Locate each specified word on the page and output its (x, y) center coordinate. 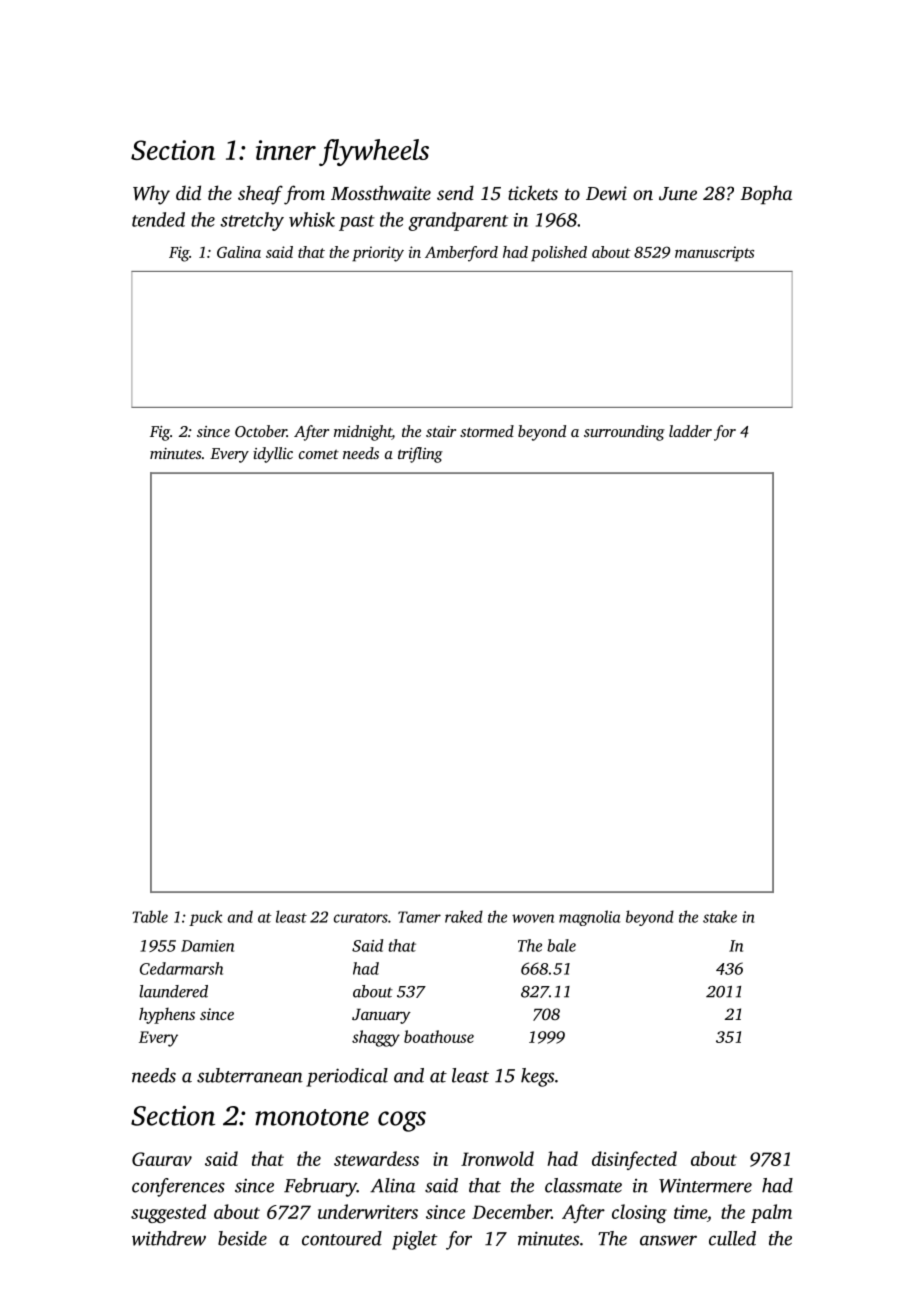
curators (361, 918)
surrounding (624, 433)
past (357, 223)
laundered (173, 991)
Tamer (419, 917)
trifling (420, 455)
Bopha (766, 194)
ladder (690, 431)
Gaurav (162, 1159)
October (261, 431)
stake (720, 916)
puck (205, 918)
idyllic (273, 455)
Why (151, 195)
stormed (487, 431)
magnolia (590, 918)
